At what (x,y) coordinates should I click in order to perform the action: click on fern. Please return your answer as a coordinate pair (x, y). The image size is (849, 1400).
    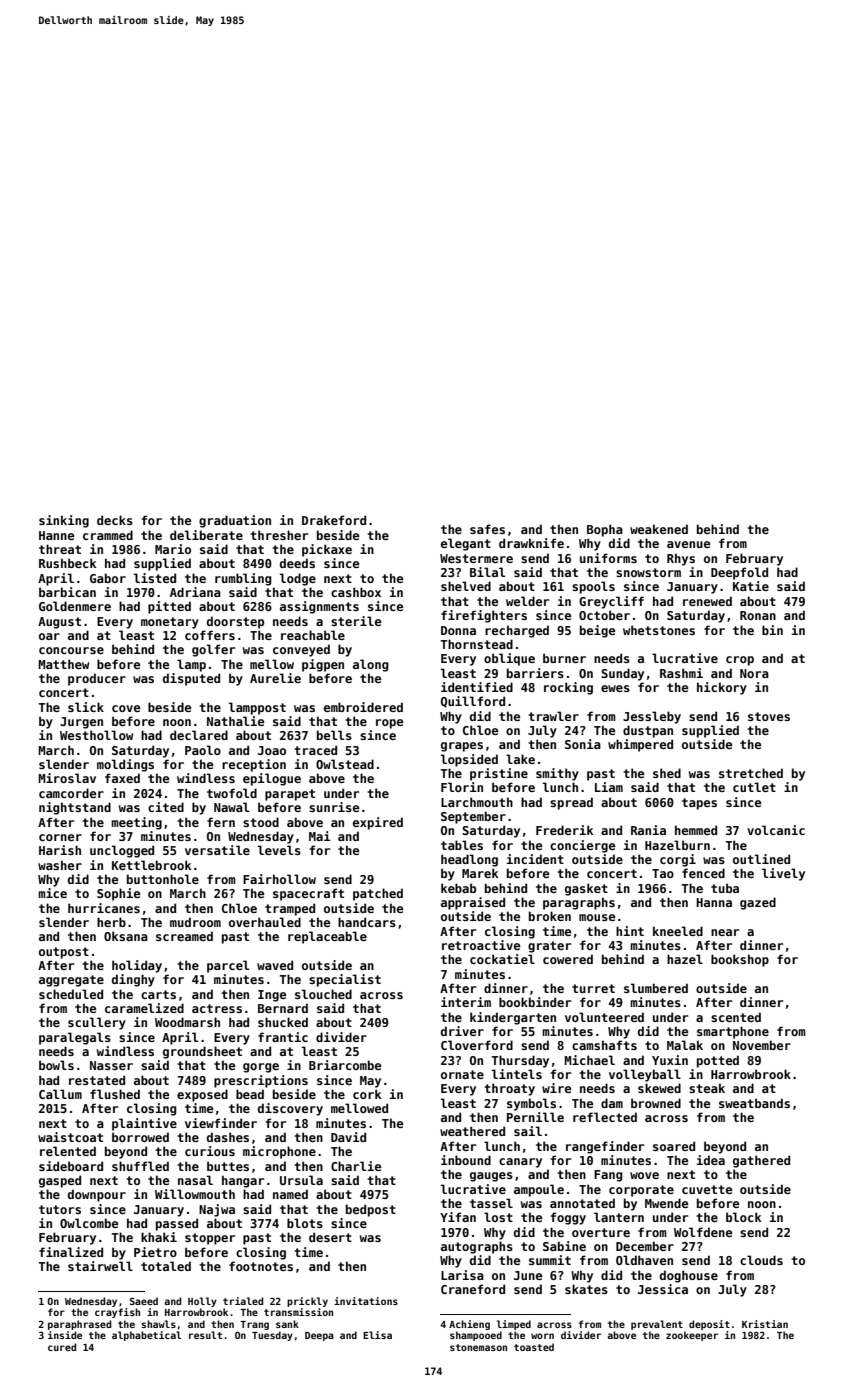
    Looking at the image, I should click on (221, 822).
